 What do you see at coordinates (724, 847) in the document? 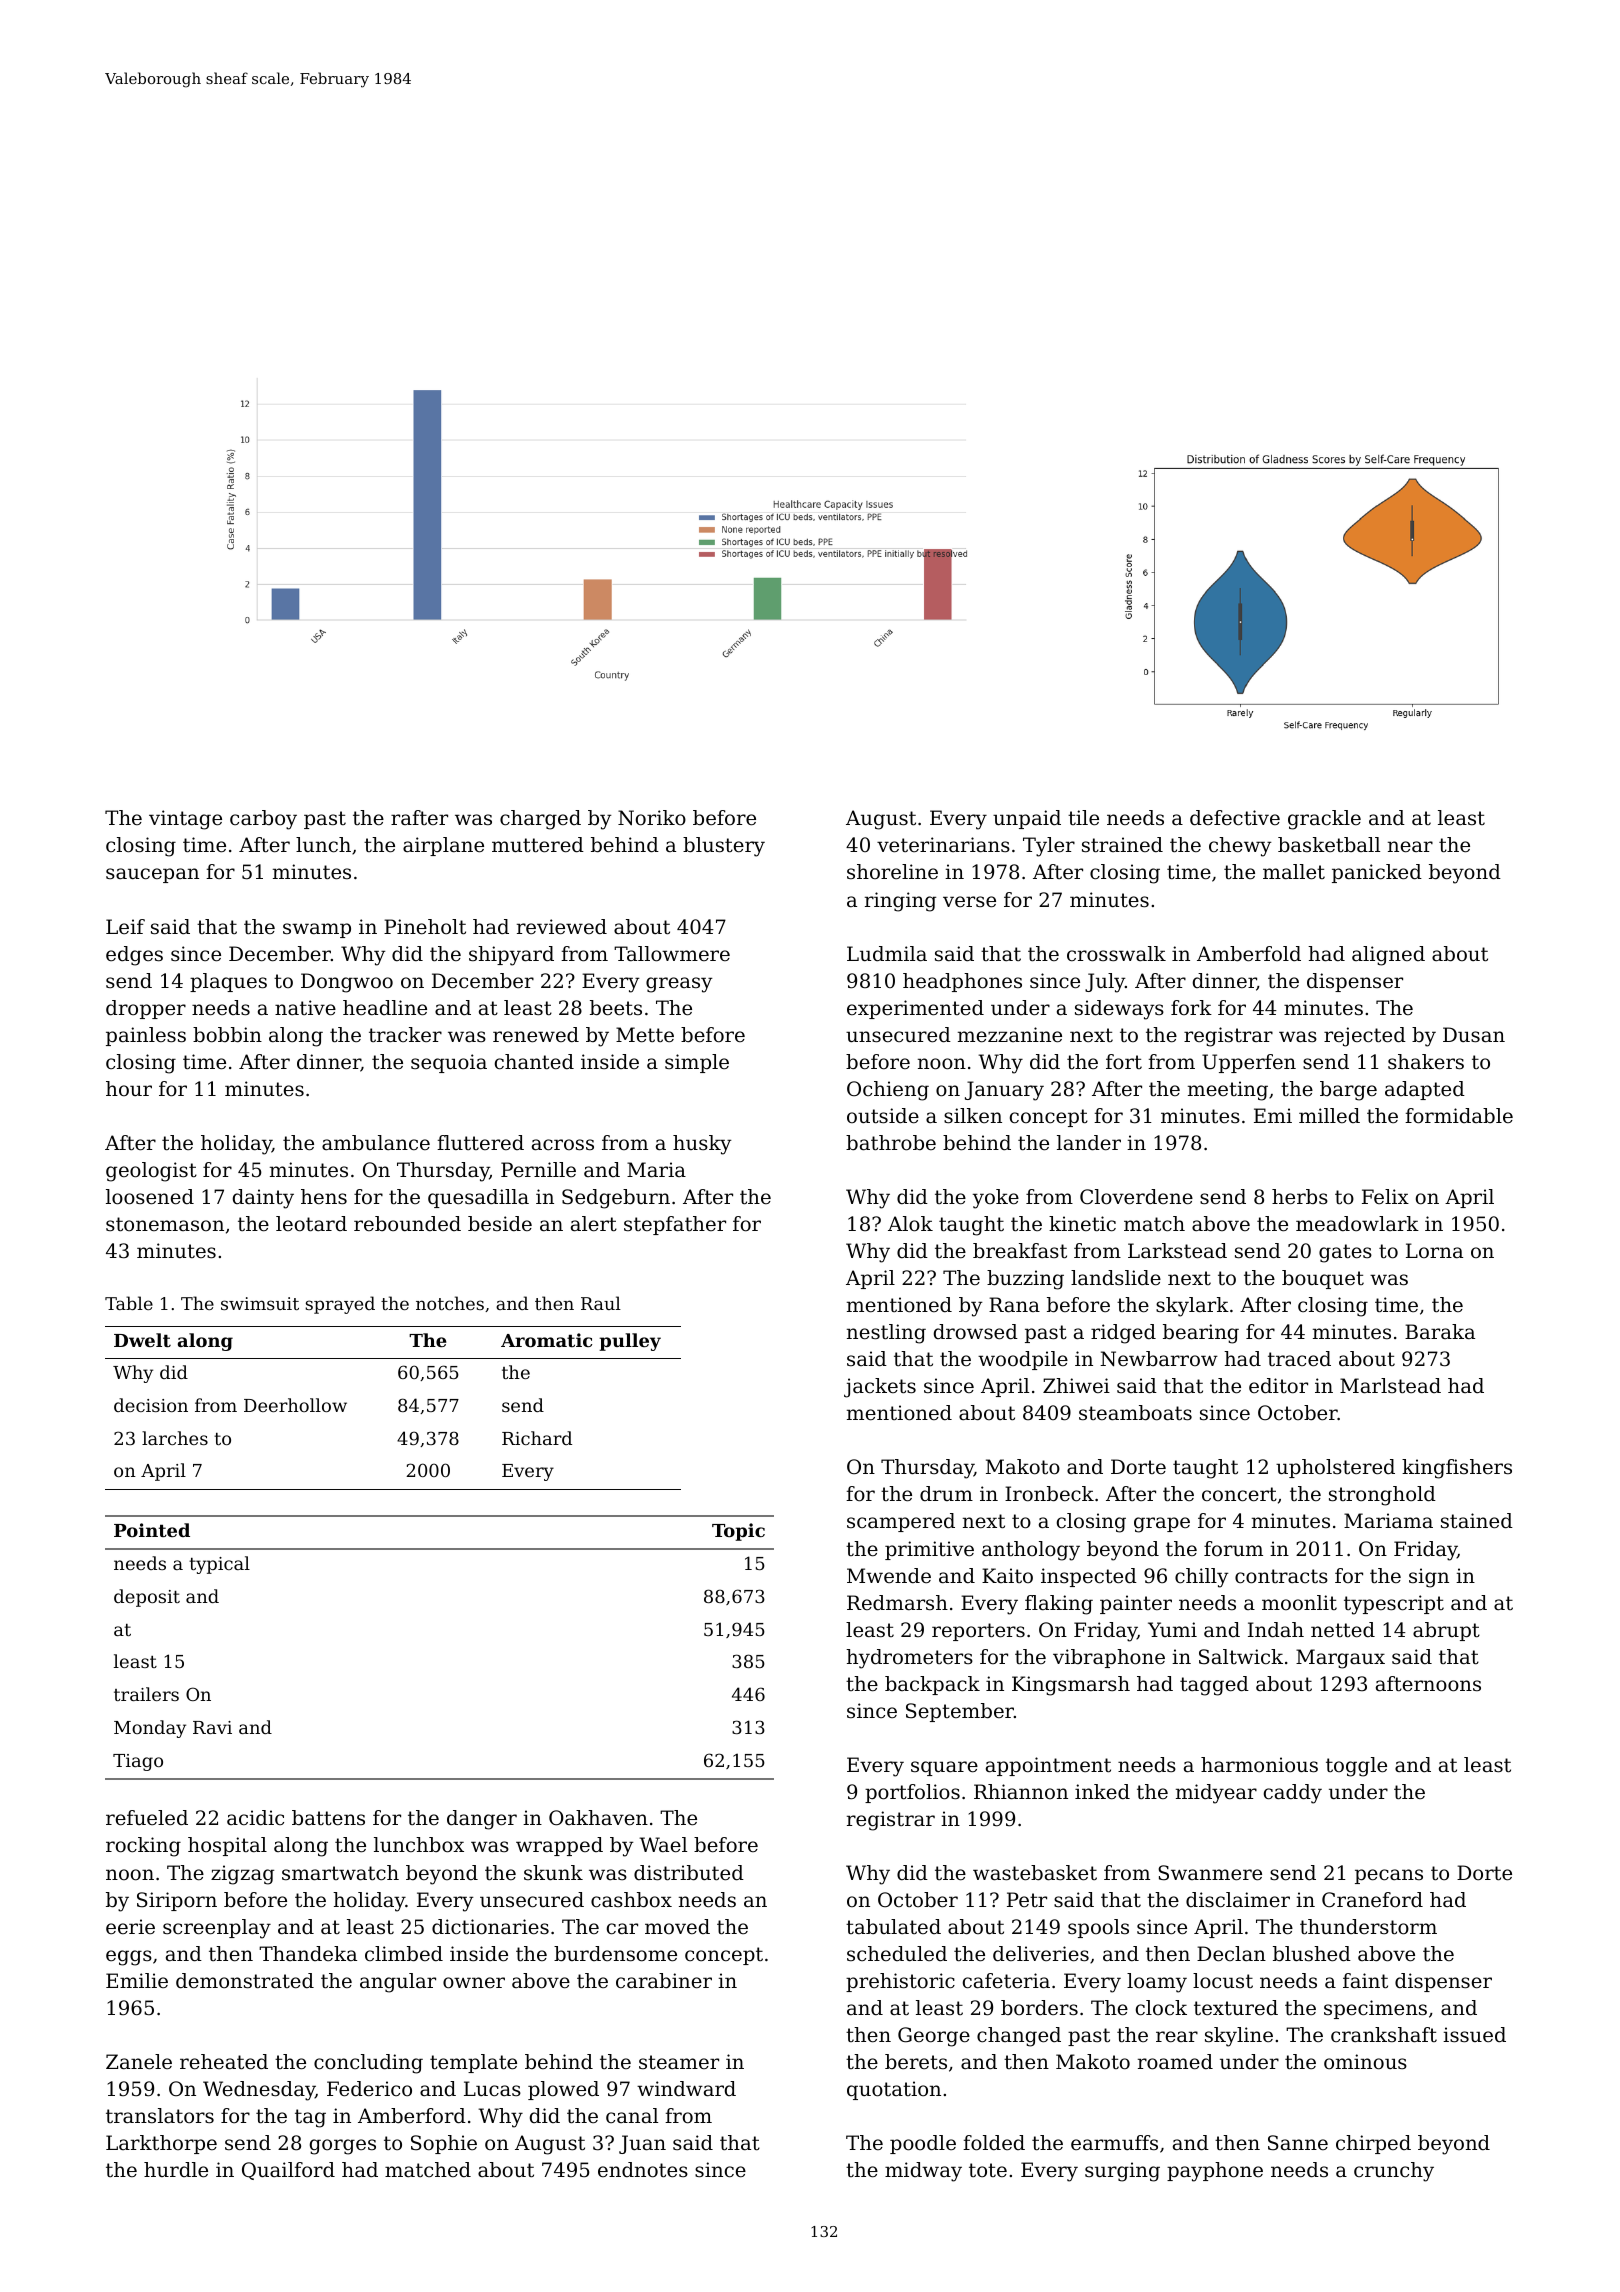
I see `blustery` at bounding box center [724, 847].
